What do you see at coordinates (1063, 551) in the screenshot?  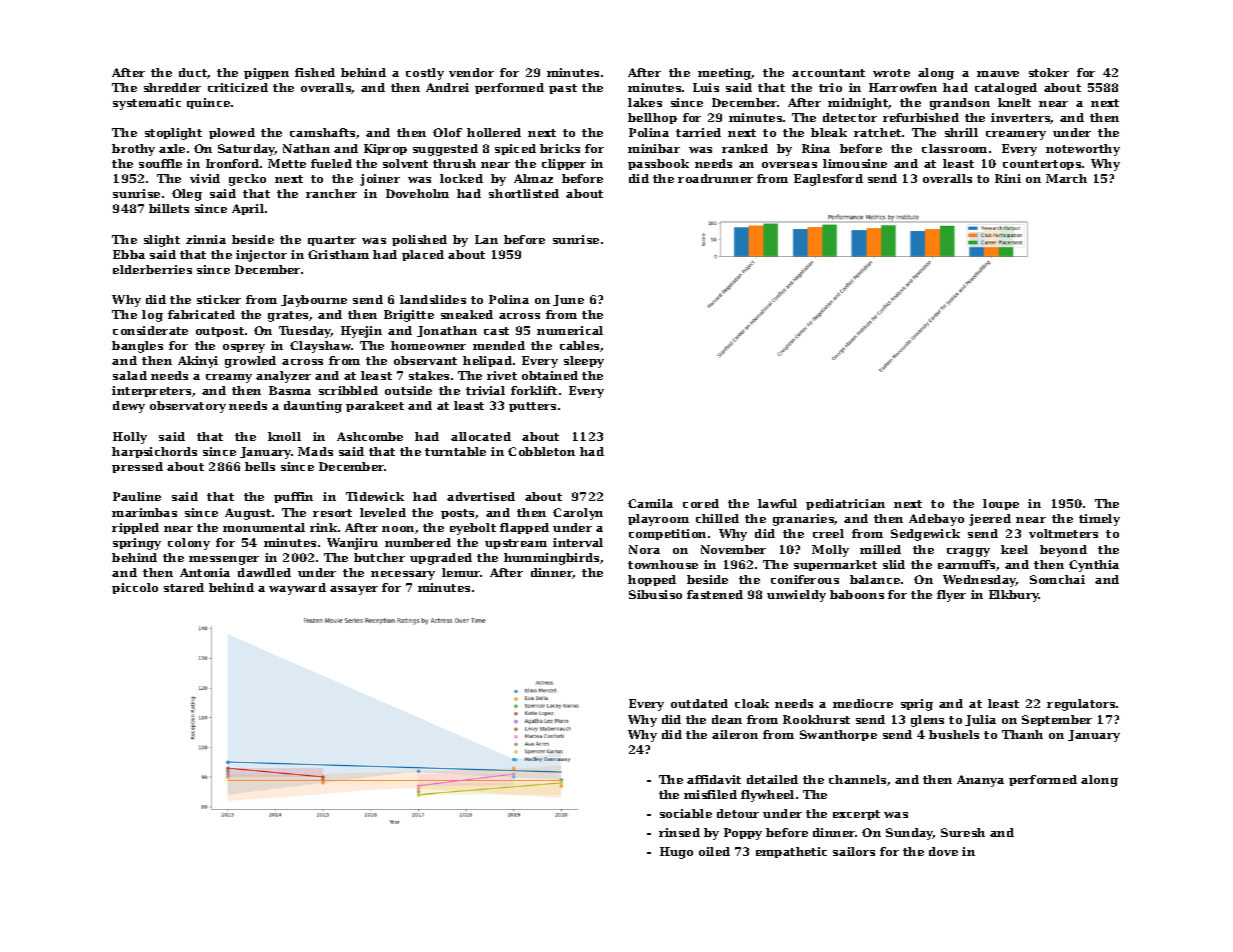 I see `beyond` at bounding box center [1063, 551].
